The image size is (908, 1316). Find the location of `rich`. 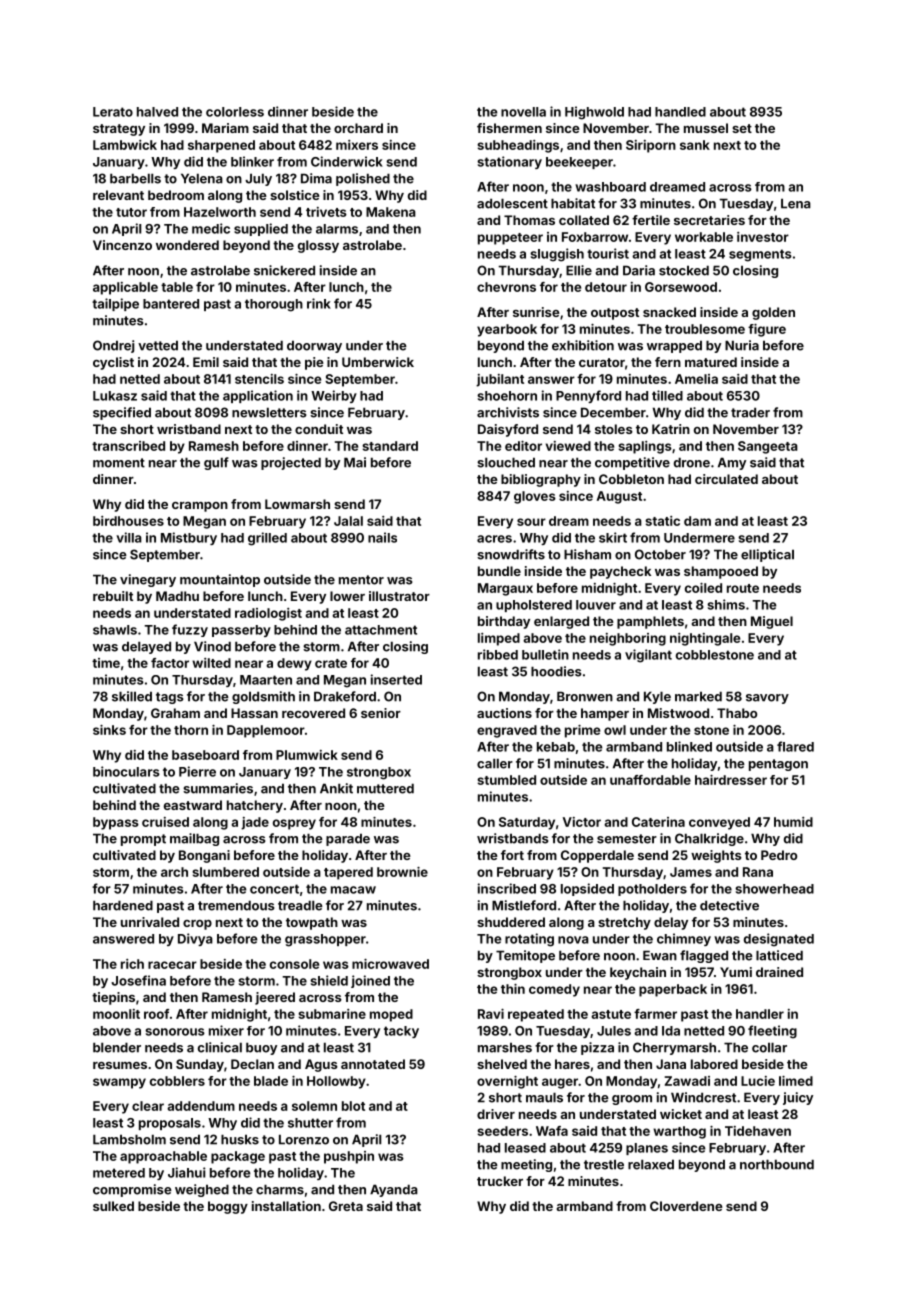

rich is located at coordinates (132, 964).
